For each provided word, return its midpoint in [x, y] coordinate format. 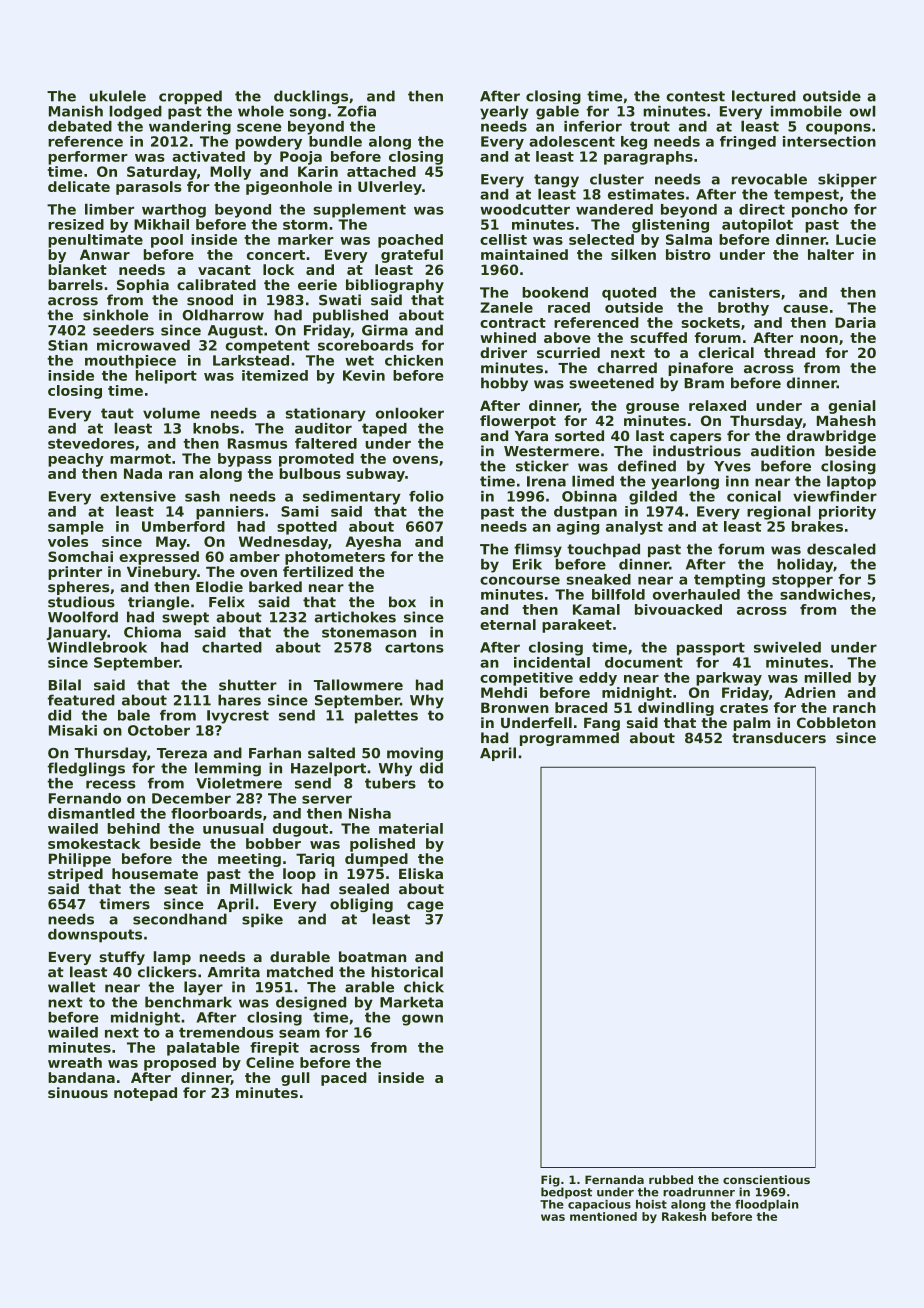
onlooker [410, 413]
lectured [764, 96]
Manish [76, 111]
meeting [249, 860]
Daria [855, 322]
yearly [504, 113]
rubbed [671, 1179]
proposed [180, 1064]
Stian [68, 345]
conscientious [766, 1179]
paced [344, 1079]
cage [425, 906]
